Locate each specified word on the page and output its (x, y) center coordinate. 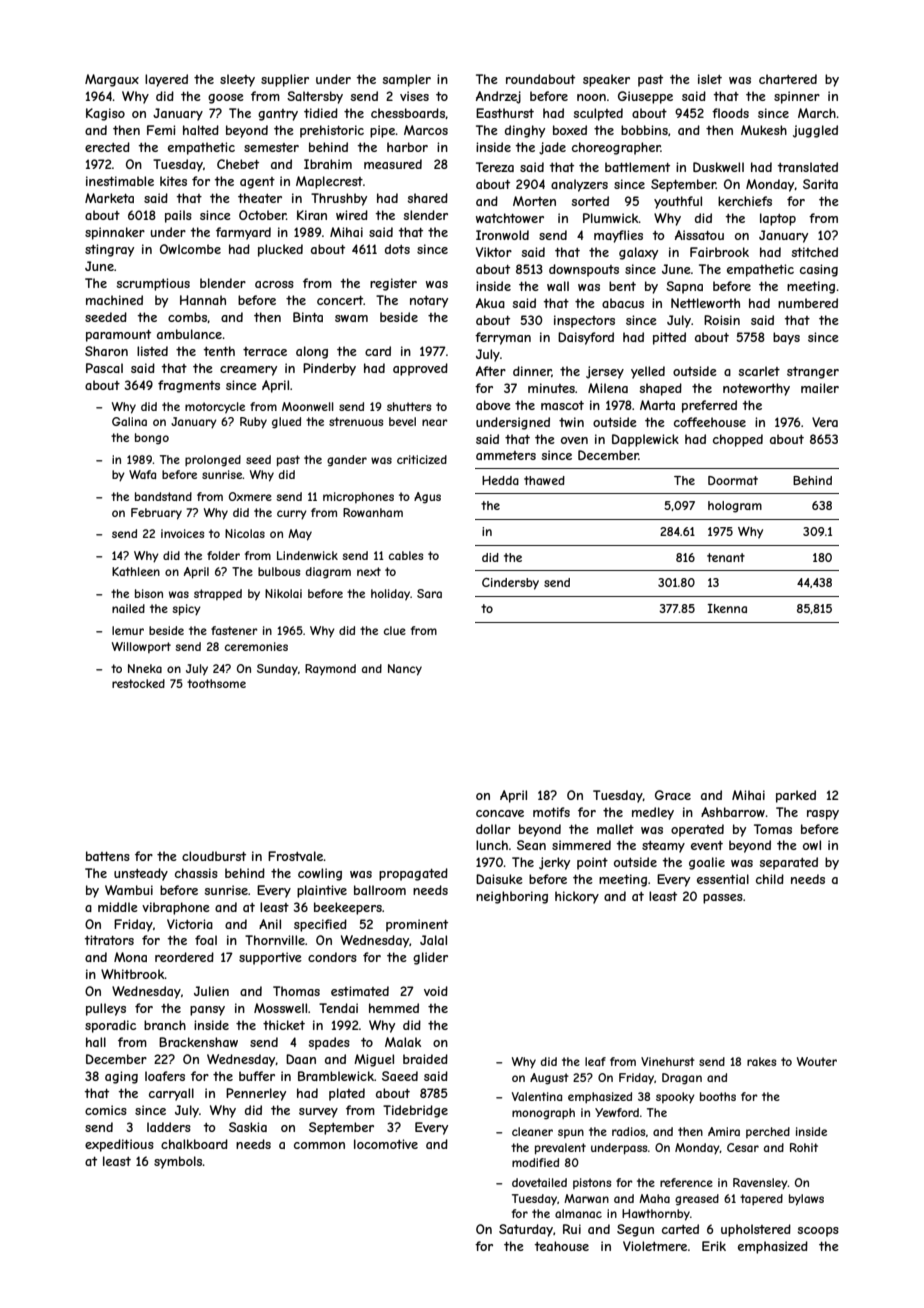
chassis (196, 873)
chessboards (408, 113)
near (435, 422)
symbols (178, 1162)
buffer (257, 1076)
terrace (265, 351)
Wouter (817, 1061)
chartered (788, 79)
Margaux (112, 80)
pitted (669, 338)
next (369, 571)
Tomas (773, 829)
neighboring (512, 897)
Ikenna (727, 608)
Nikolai (283, 593)
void (436, 991)
